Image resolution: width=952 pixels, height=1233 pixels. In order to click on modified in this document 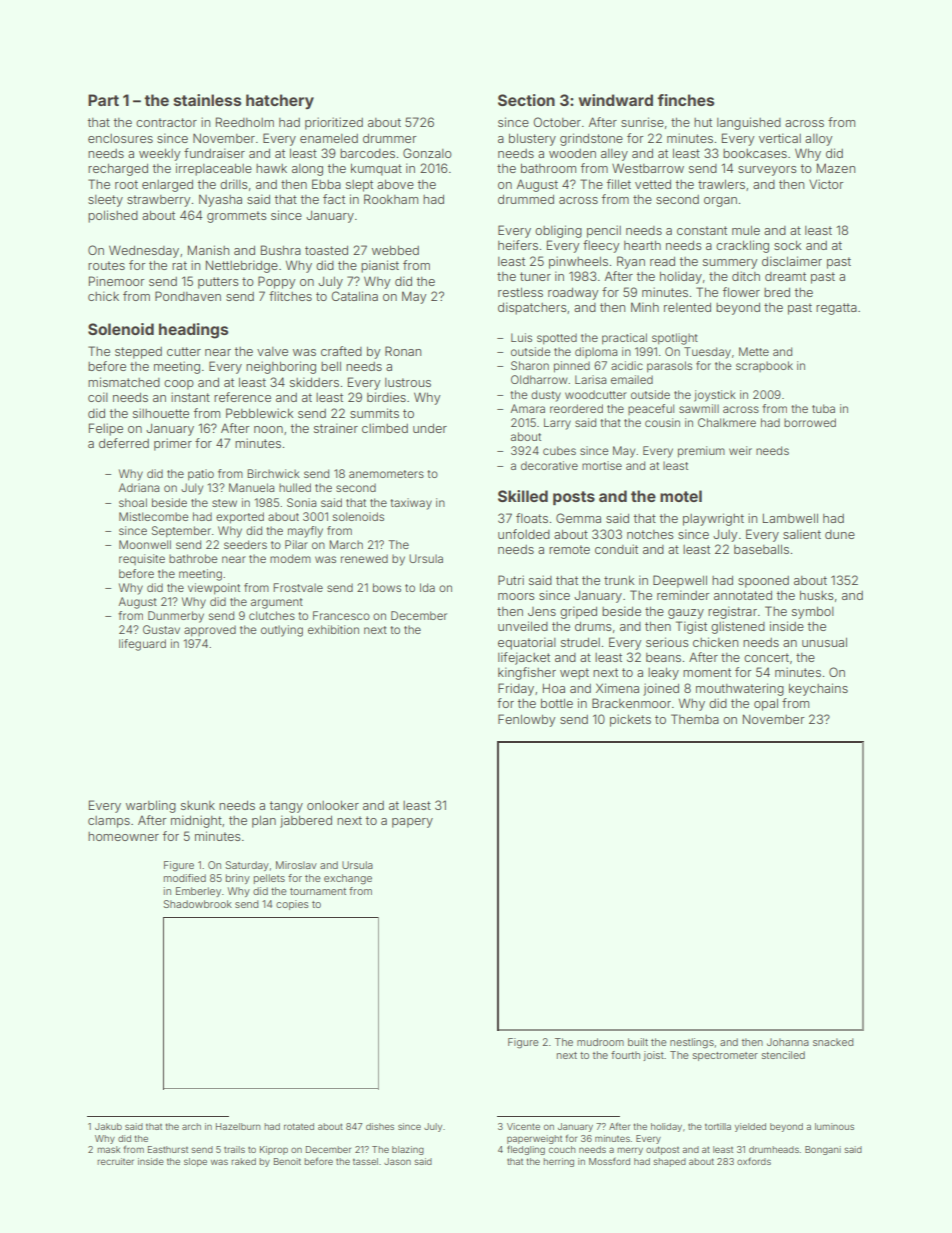, I will do `click(185, 878)`.
